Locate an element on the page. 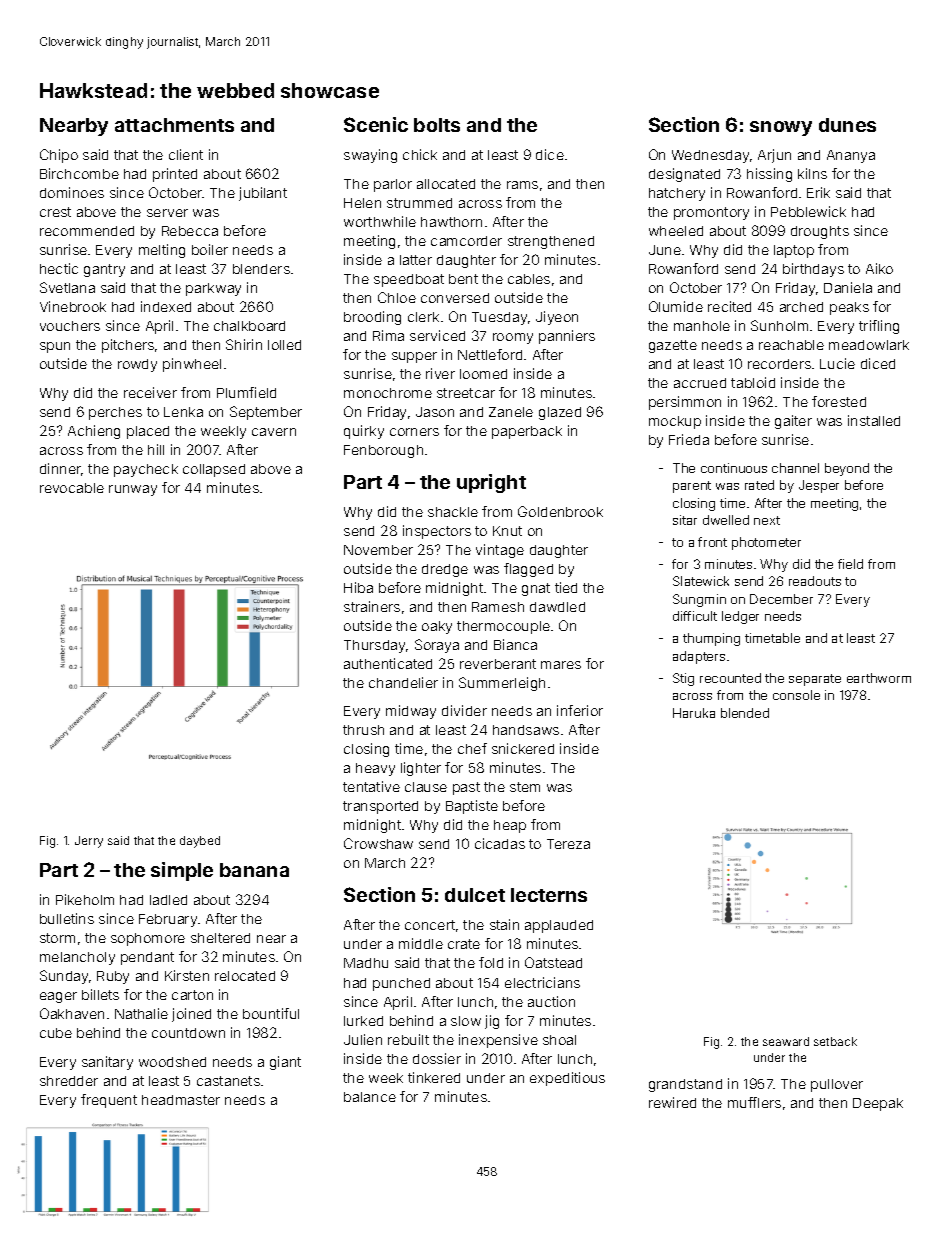  paperback is located at coordinates (527, 432).
